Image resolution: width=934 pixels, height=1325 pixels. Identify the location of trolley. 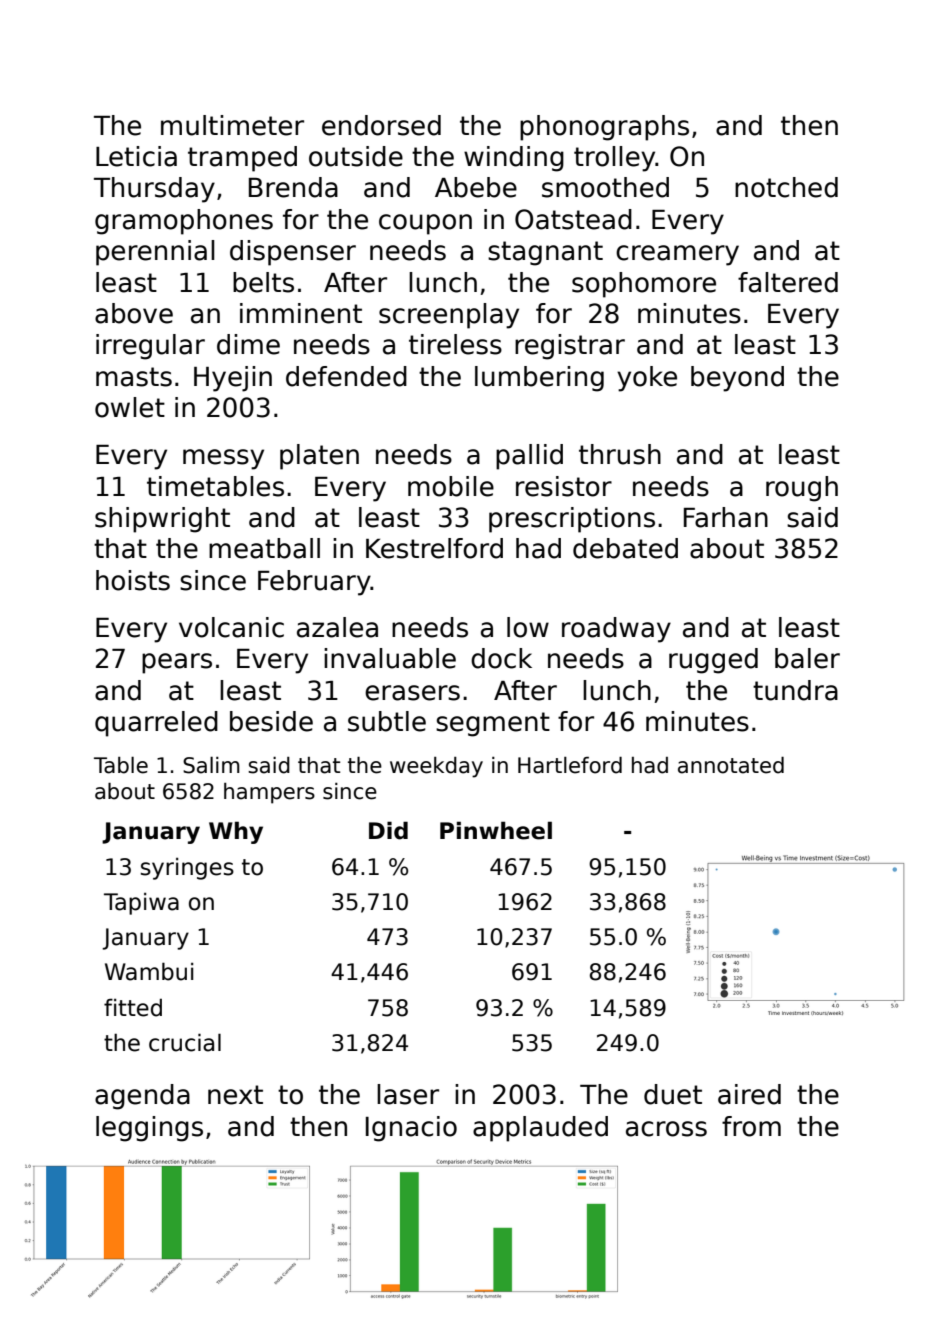
(615, 159).
